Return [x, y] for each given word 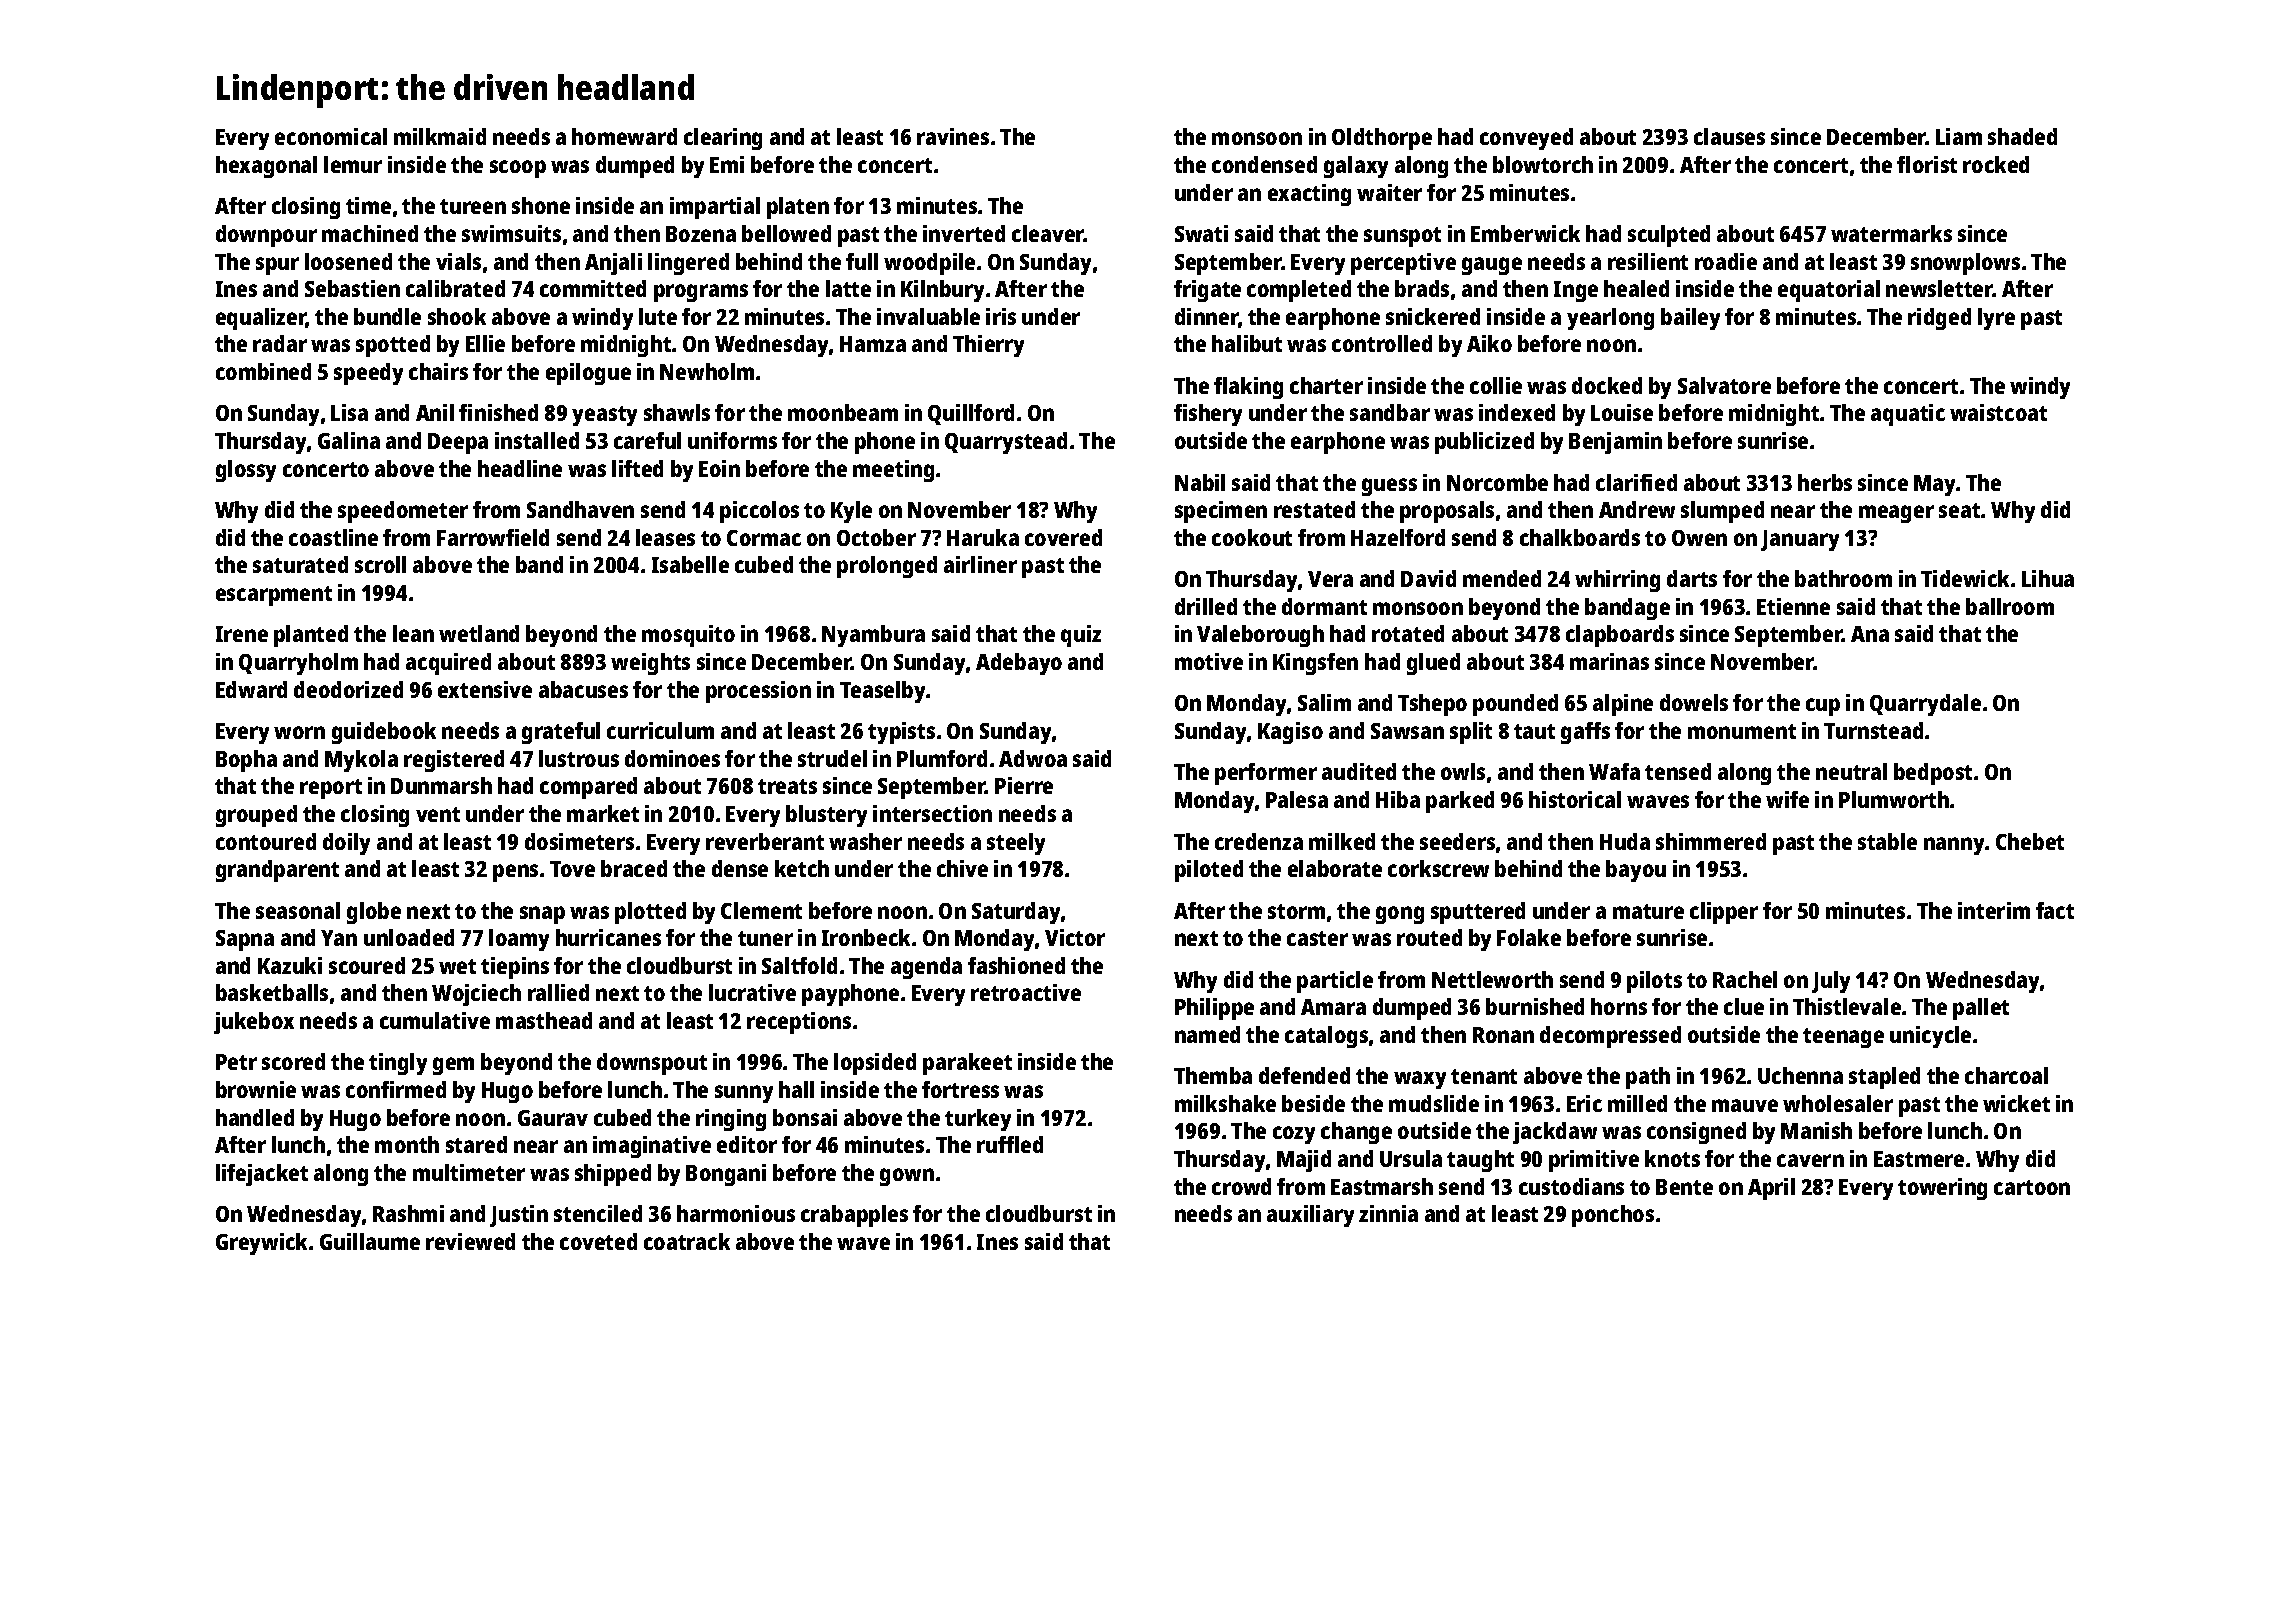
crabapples [854, 1216]
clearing [723, 139]
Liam [1959, 136]
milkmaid [440, 136]
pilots [1654, 982]
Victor [1075, 937]
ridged [1939, 319]
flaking [1248, 388]
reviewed [470, 1241]
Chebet [2030, 841]
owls [1463, 771]
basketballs [272, 992]
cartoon [2032, 1187]
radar [280, 343]
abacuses [583, 689]
